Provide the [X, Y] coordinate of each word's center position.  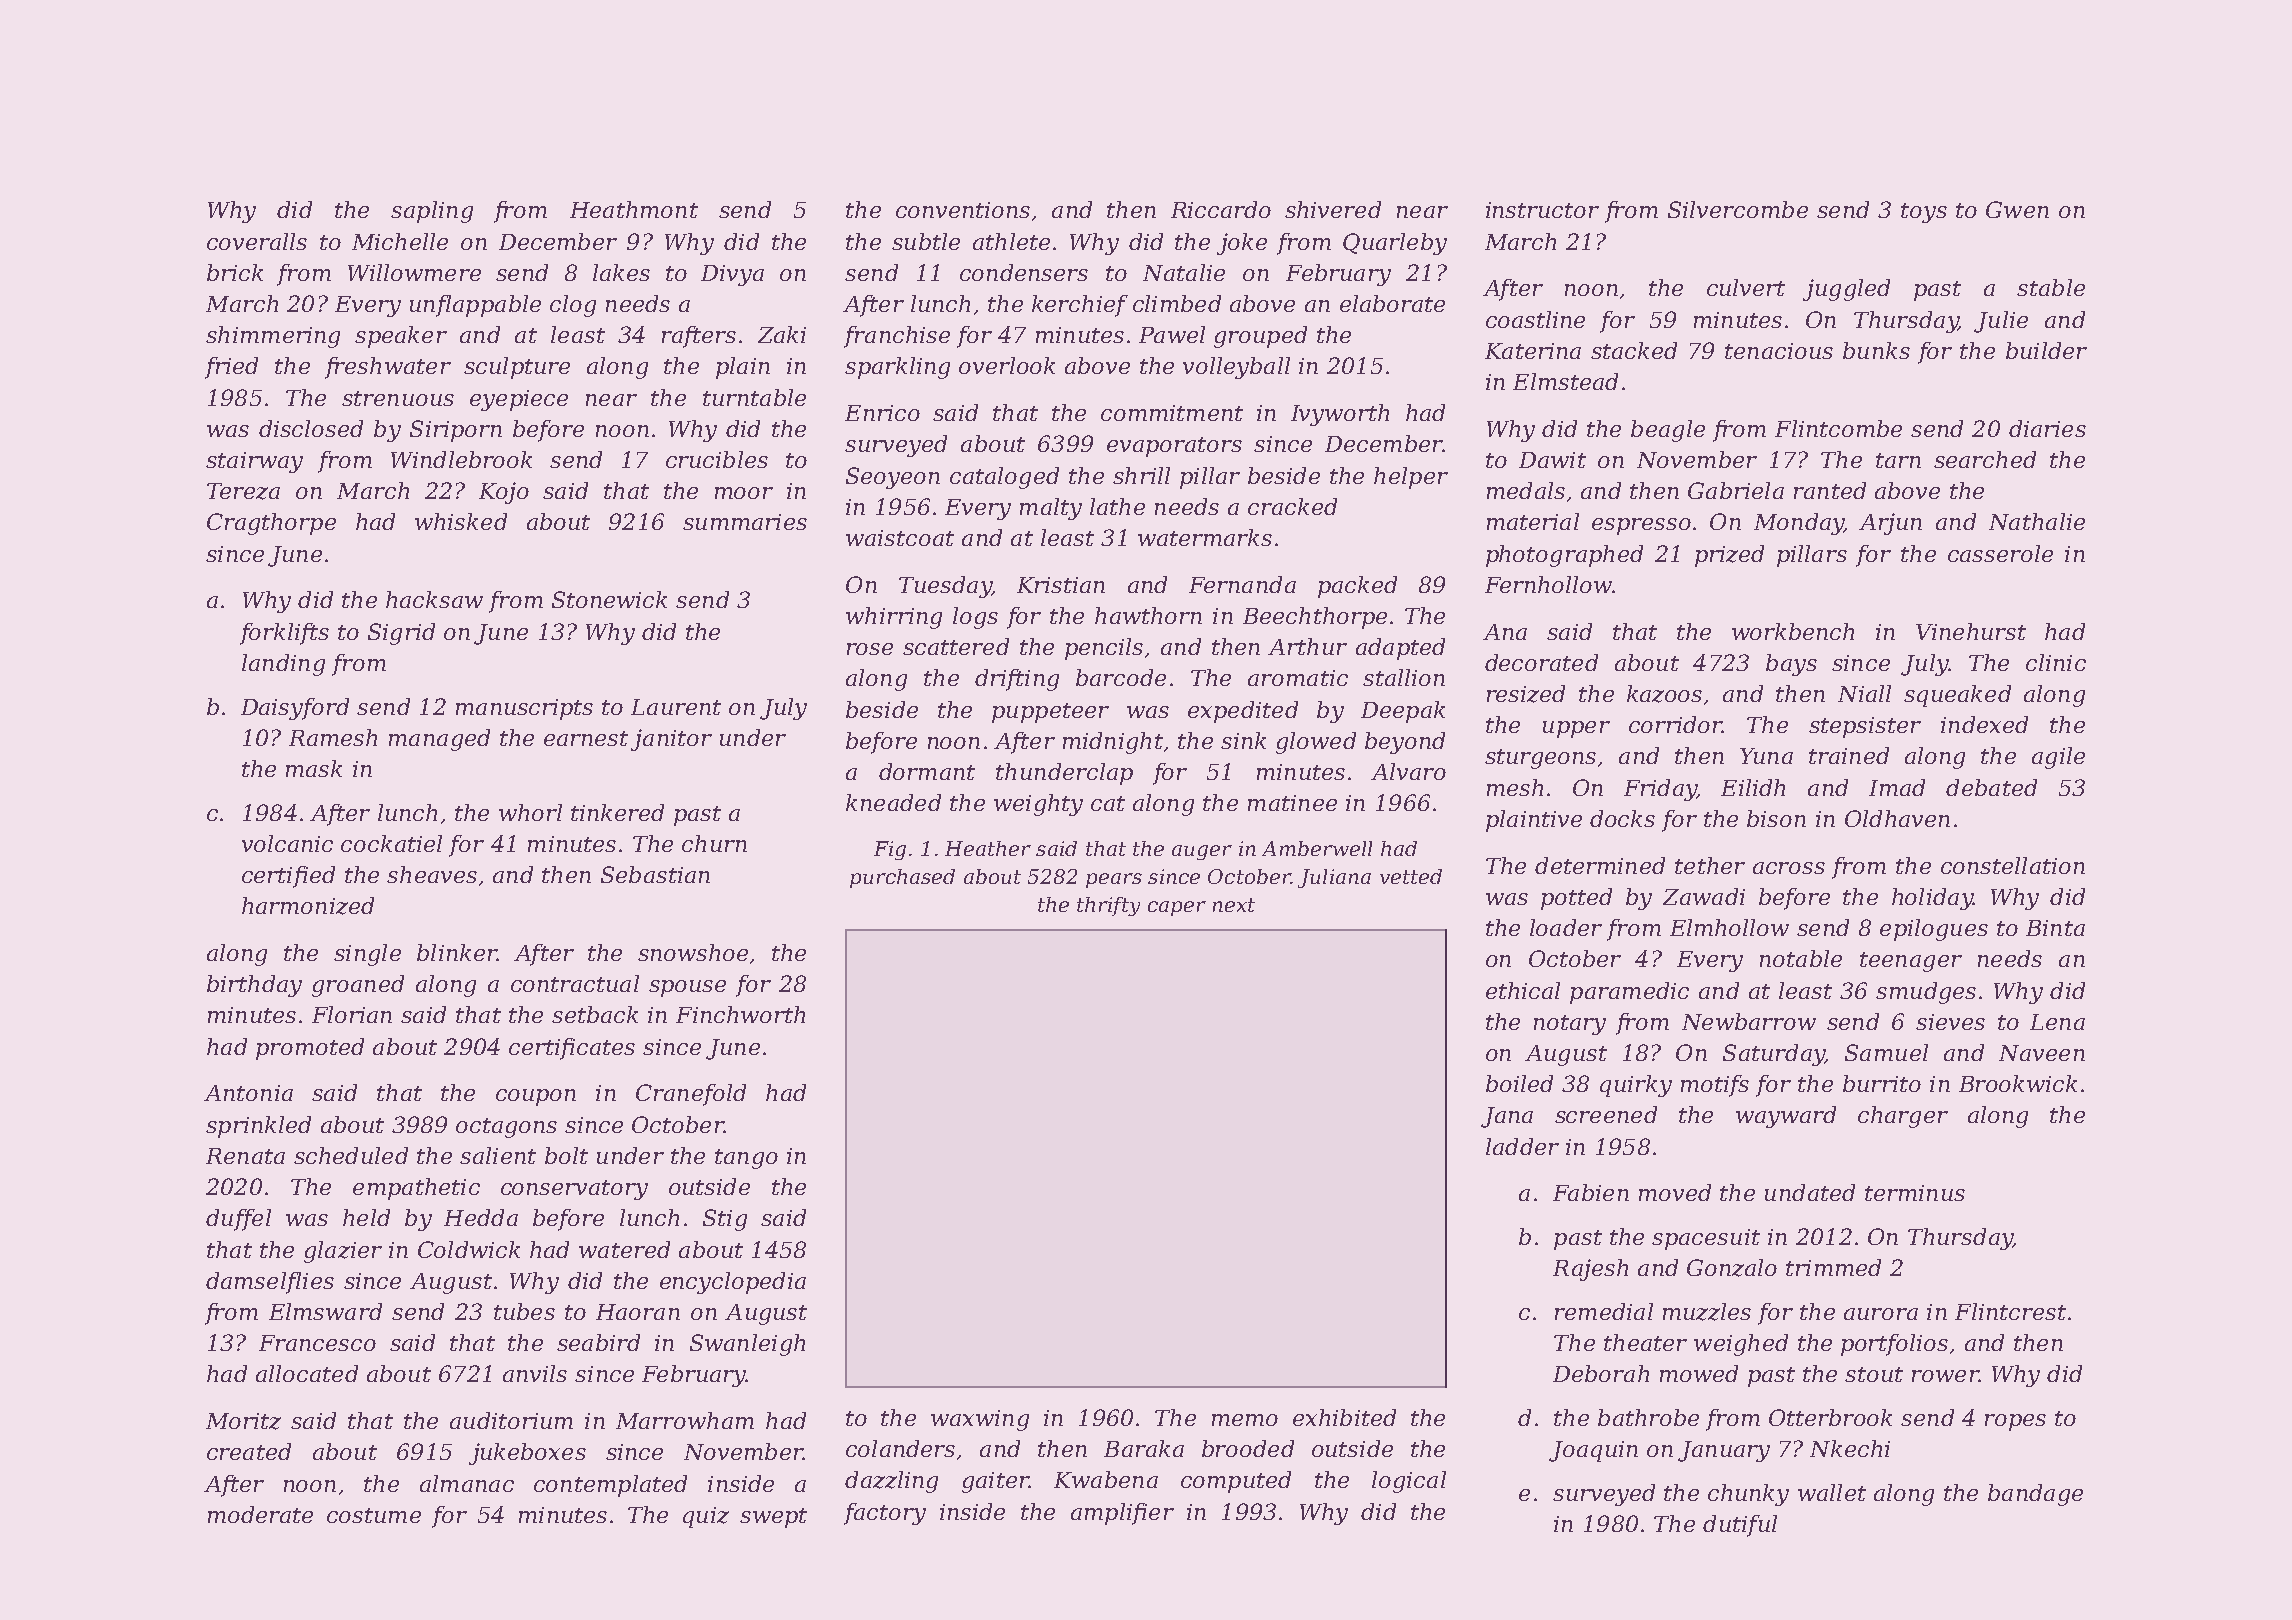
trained [1849, 755]
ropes [2015, 1422]
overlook [1007, 365]
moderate [260, 1514]
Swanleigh [747, 1345]
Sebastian [655, 874]
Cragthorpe [271, 524]
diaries [2047, 428]
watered [624, 1249]
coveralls [257, 241]
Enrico [882, 413]
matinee [1292, 803]
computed [1236, 1482]
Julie [2001, 322]
